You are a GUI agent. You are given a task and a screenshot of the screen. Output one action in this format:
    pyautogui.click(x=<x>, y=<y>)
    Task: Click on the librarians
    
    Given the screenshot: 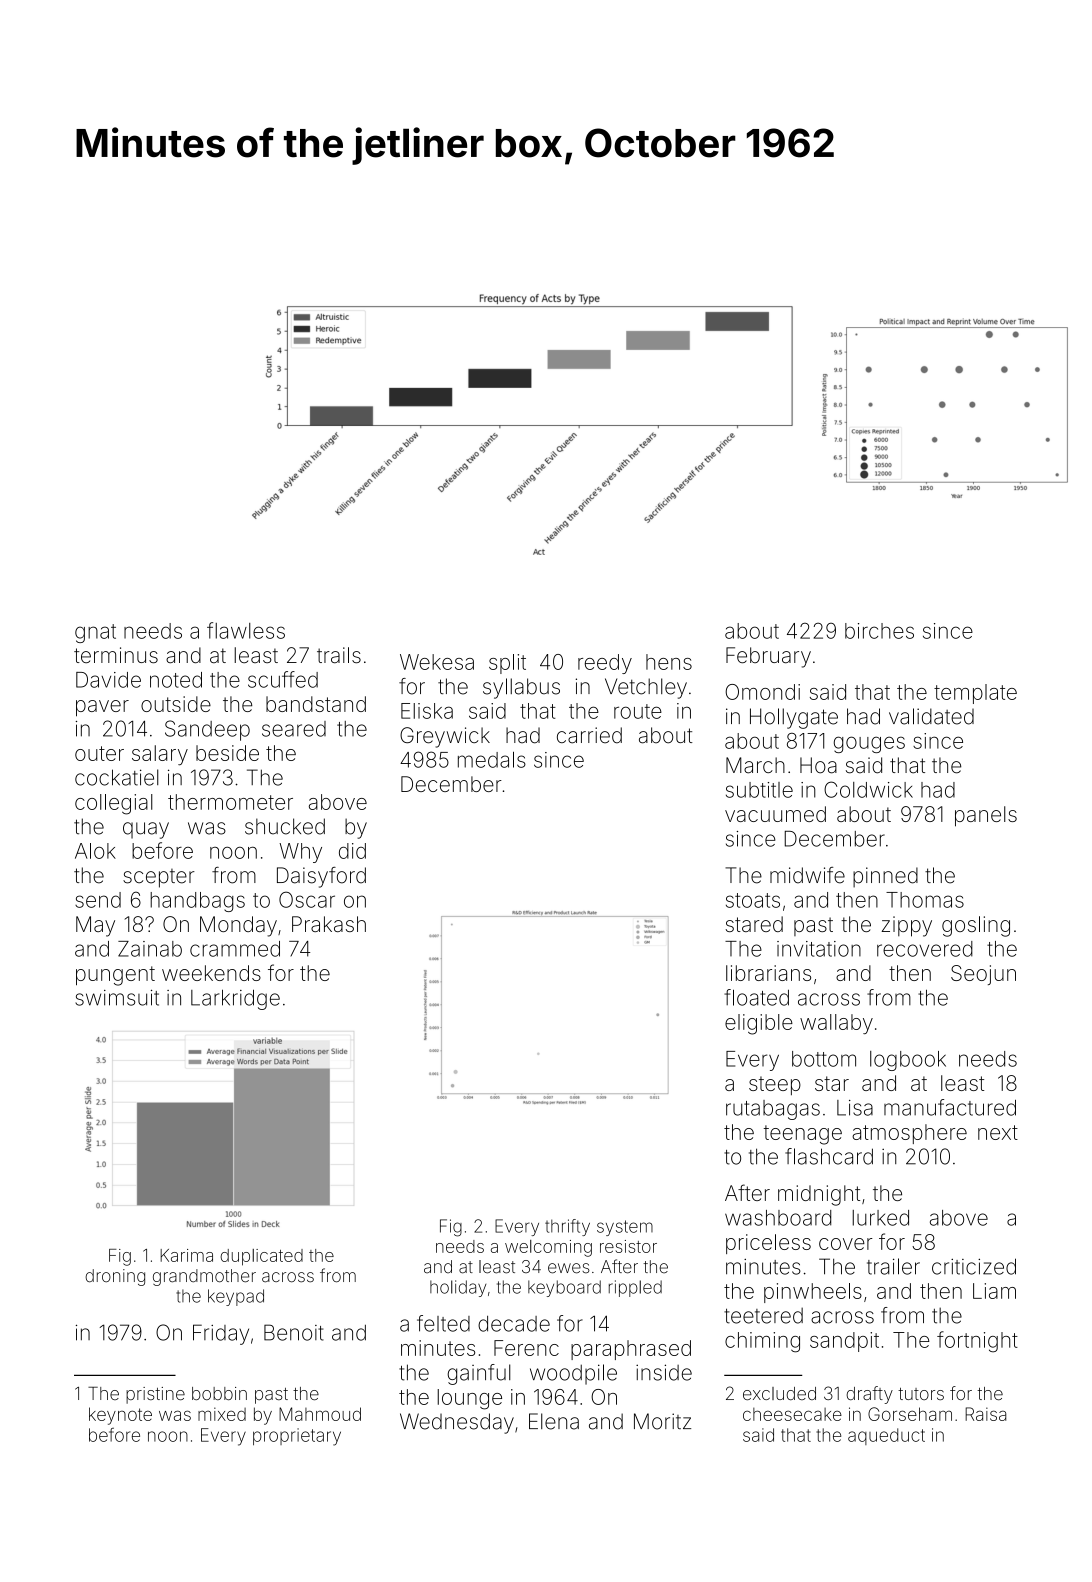 What is the action you would take?
    pyautogui.click(x=768, y=973)
